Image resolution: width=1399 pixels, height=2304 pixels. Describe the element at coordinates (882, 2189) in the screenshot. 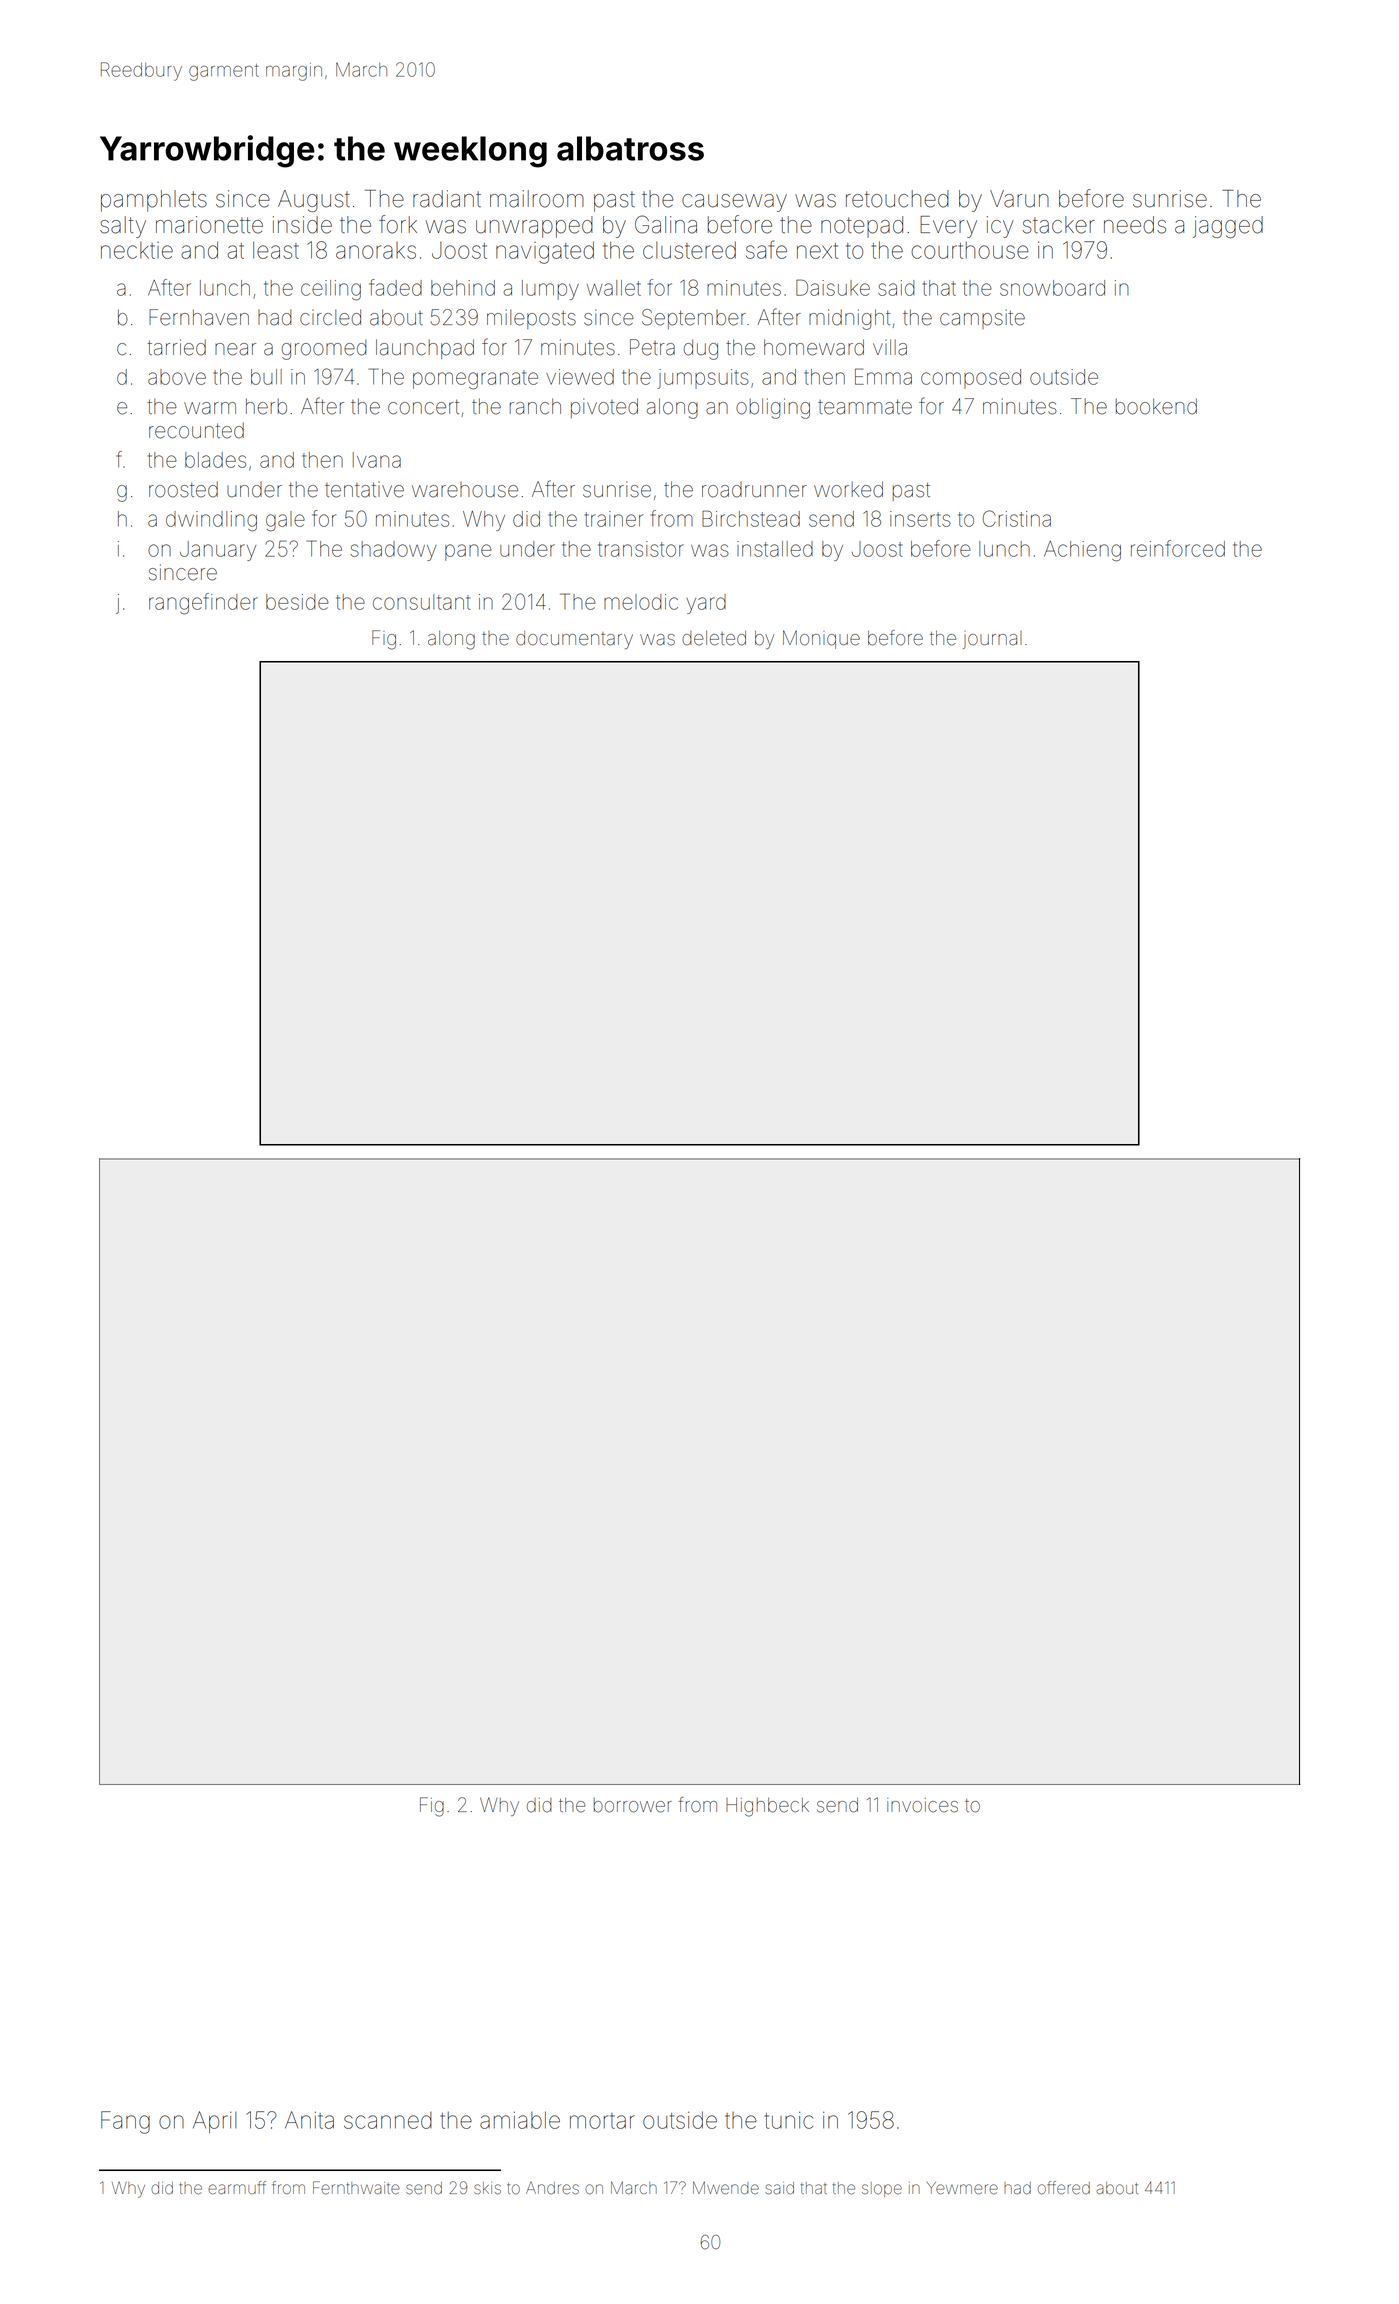

I see `slope` at that location.
